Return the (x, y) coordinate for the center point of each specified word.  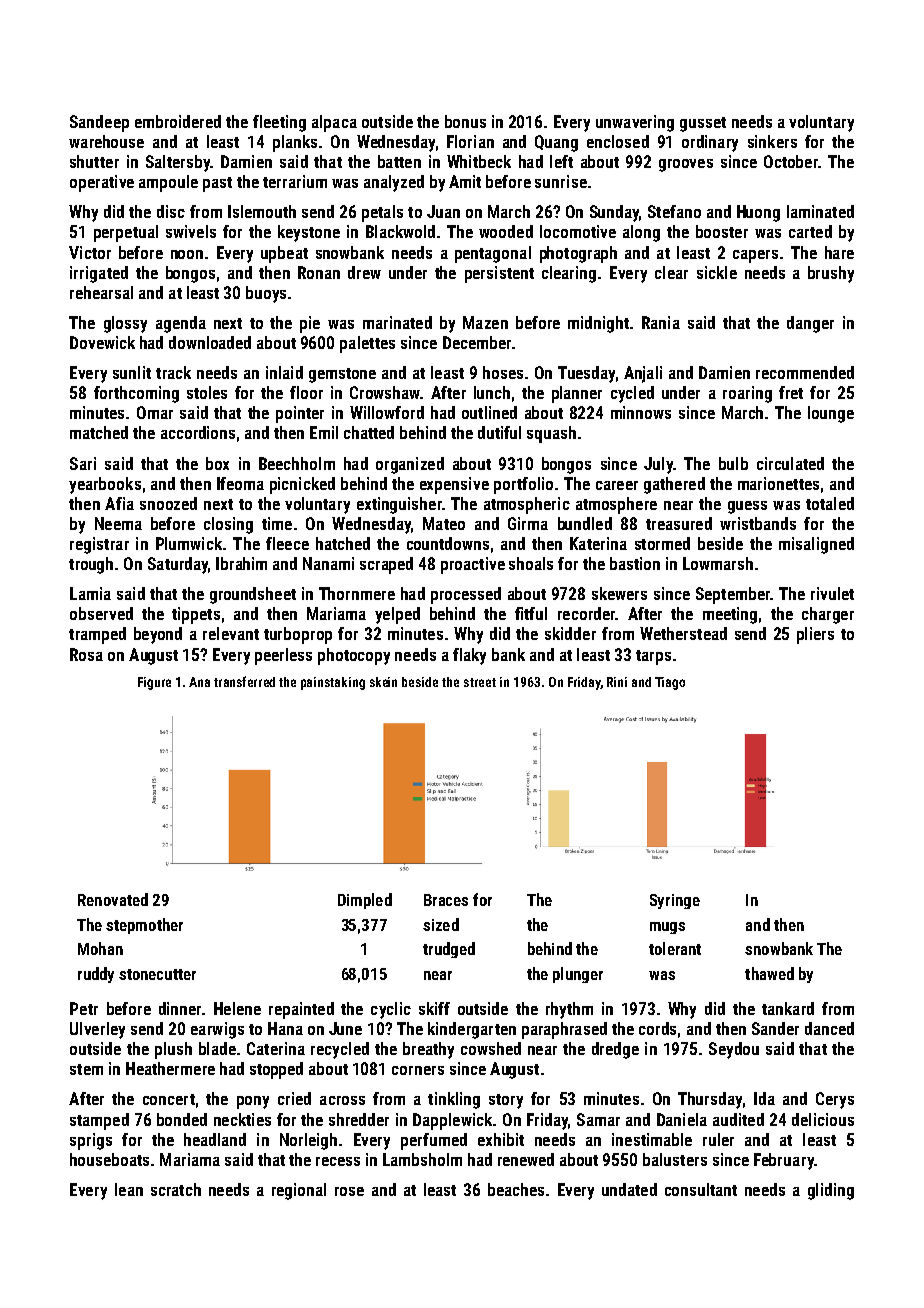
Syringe (675, 901)
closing (228, 525)
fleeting (279, 123)
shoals (531, 563)
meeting (730, 615)
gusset (703, 124)
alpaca (334, 123)
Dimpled (365, 901)
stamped (99, 1121)
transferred (244, 681)
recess (338, 1161)
